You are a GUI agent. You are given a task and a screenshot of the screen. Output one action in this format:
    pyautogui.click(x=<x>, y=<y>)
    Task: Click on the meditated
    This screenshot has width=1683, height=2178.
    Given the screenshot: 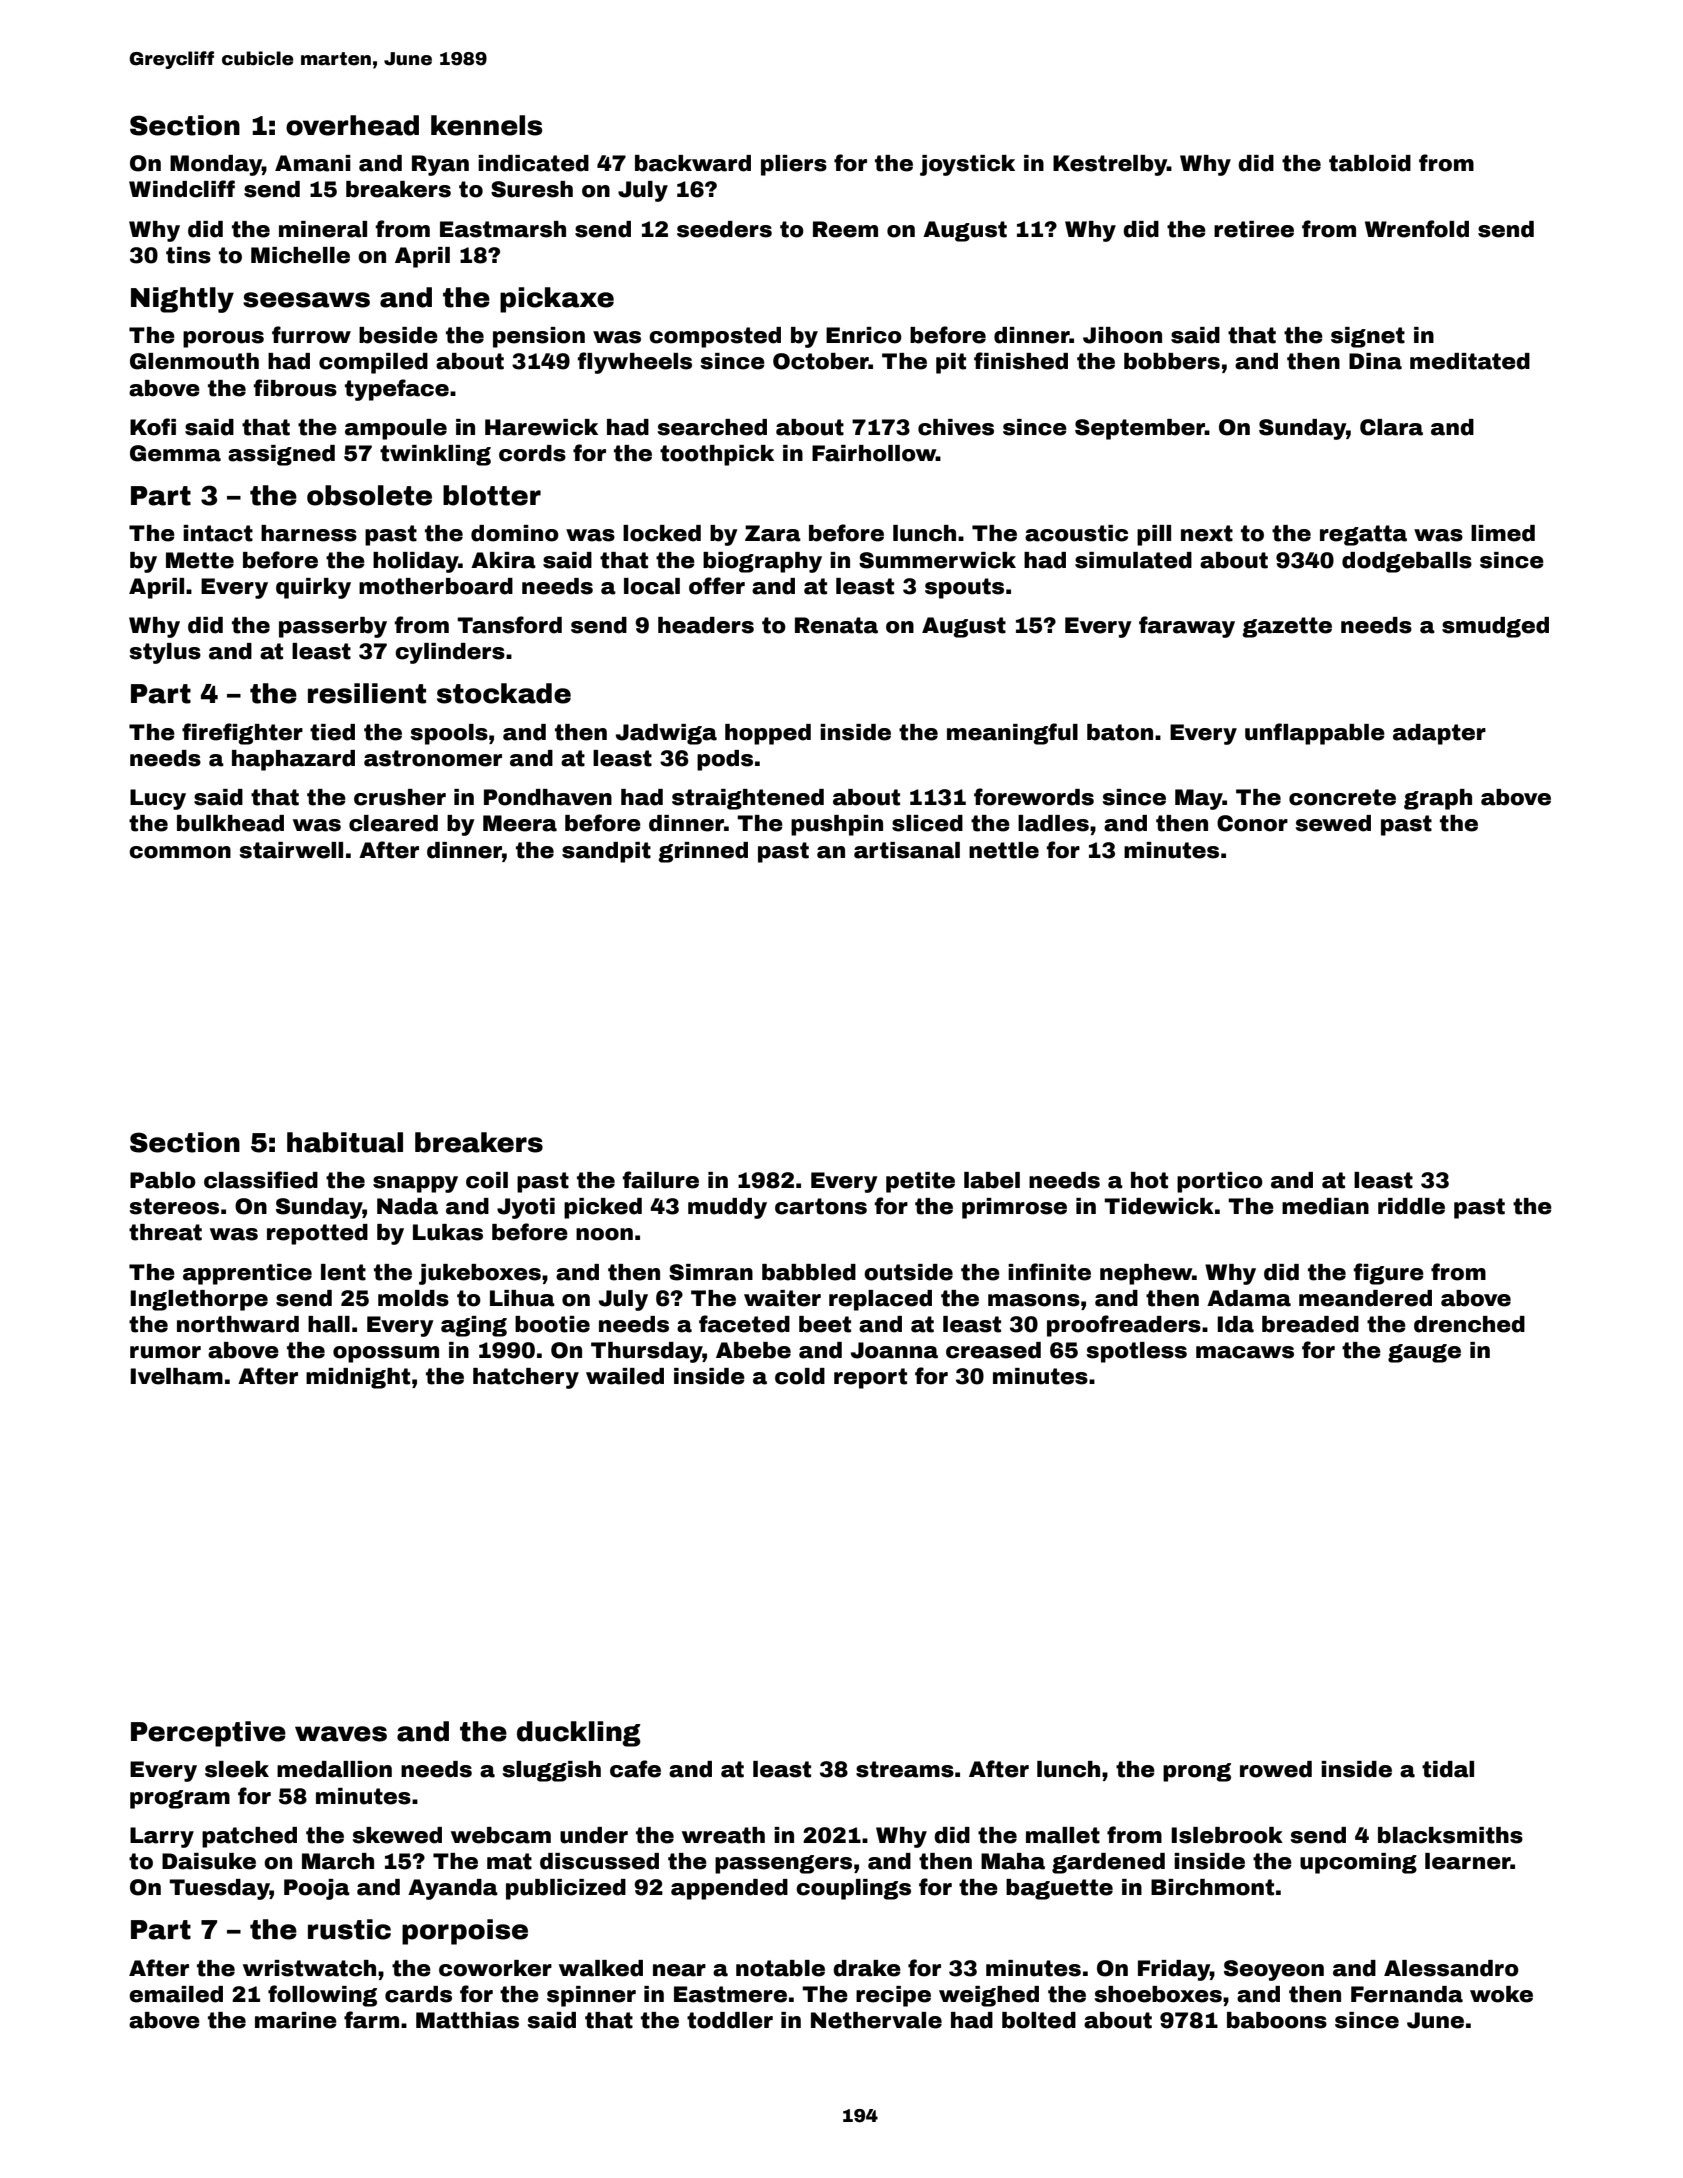 What is the action you would take?
    pyautogui.click(x=1470, y=361)
